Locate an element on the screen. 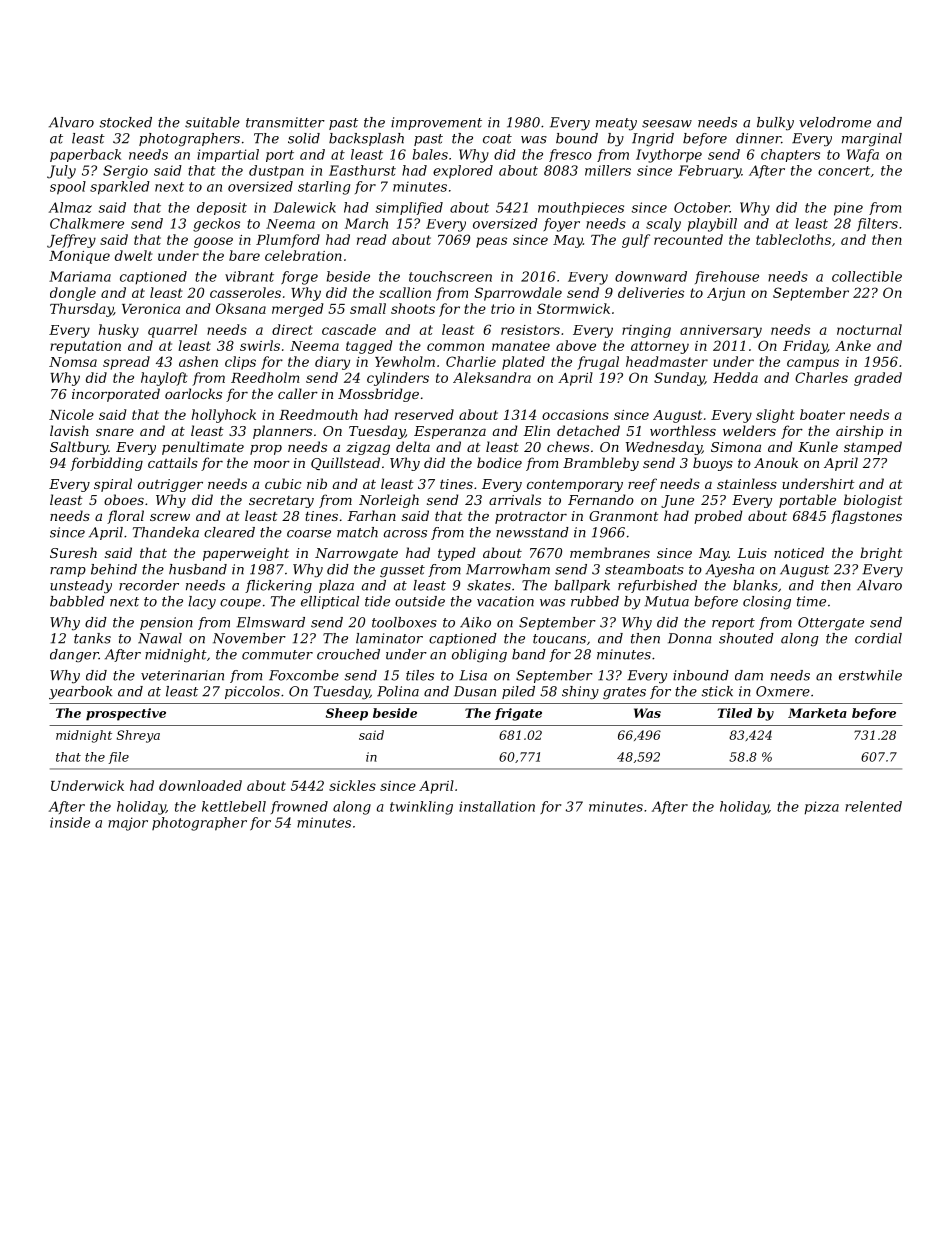 This screenshot has width=952, height=1233. dustpan is located at coordinates (276, 172).
